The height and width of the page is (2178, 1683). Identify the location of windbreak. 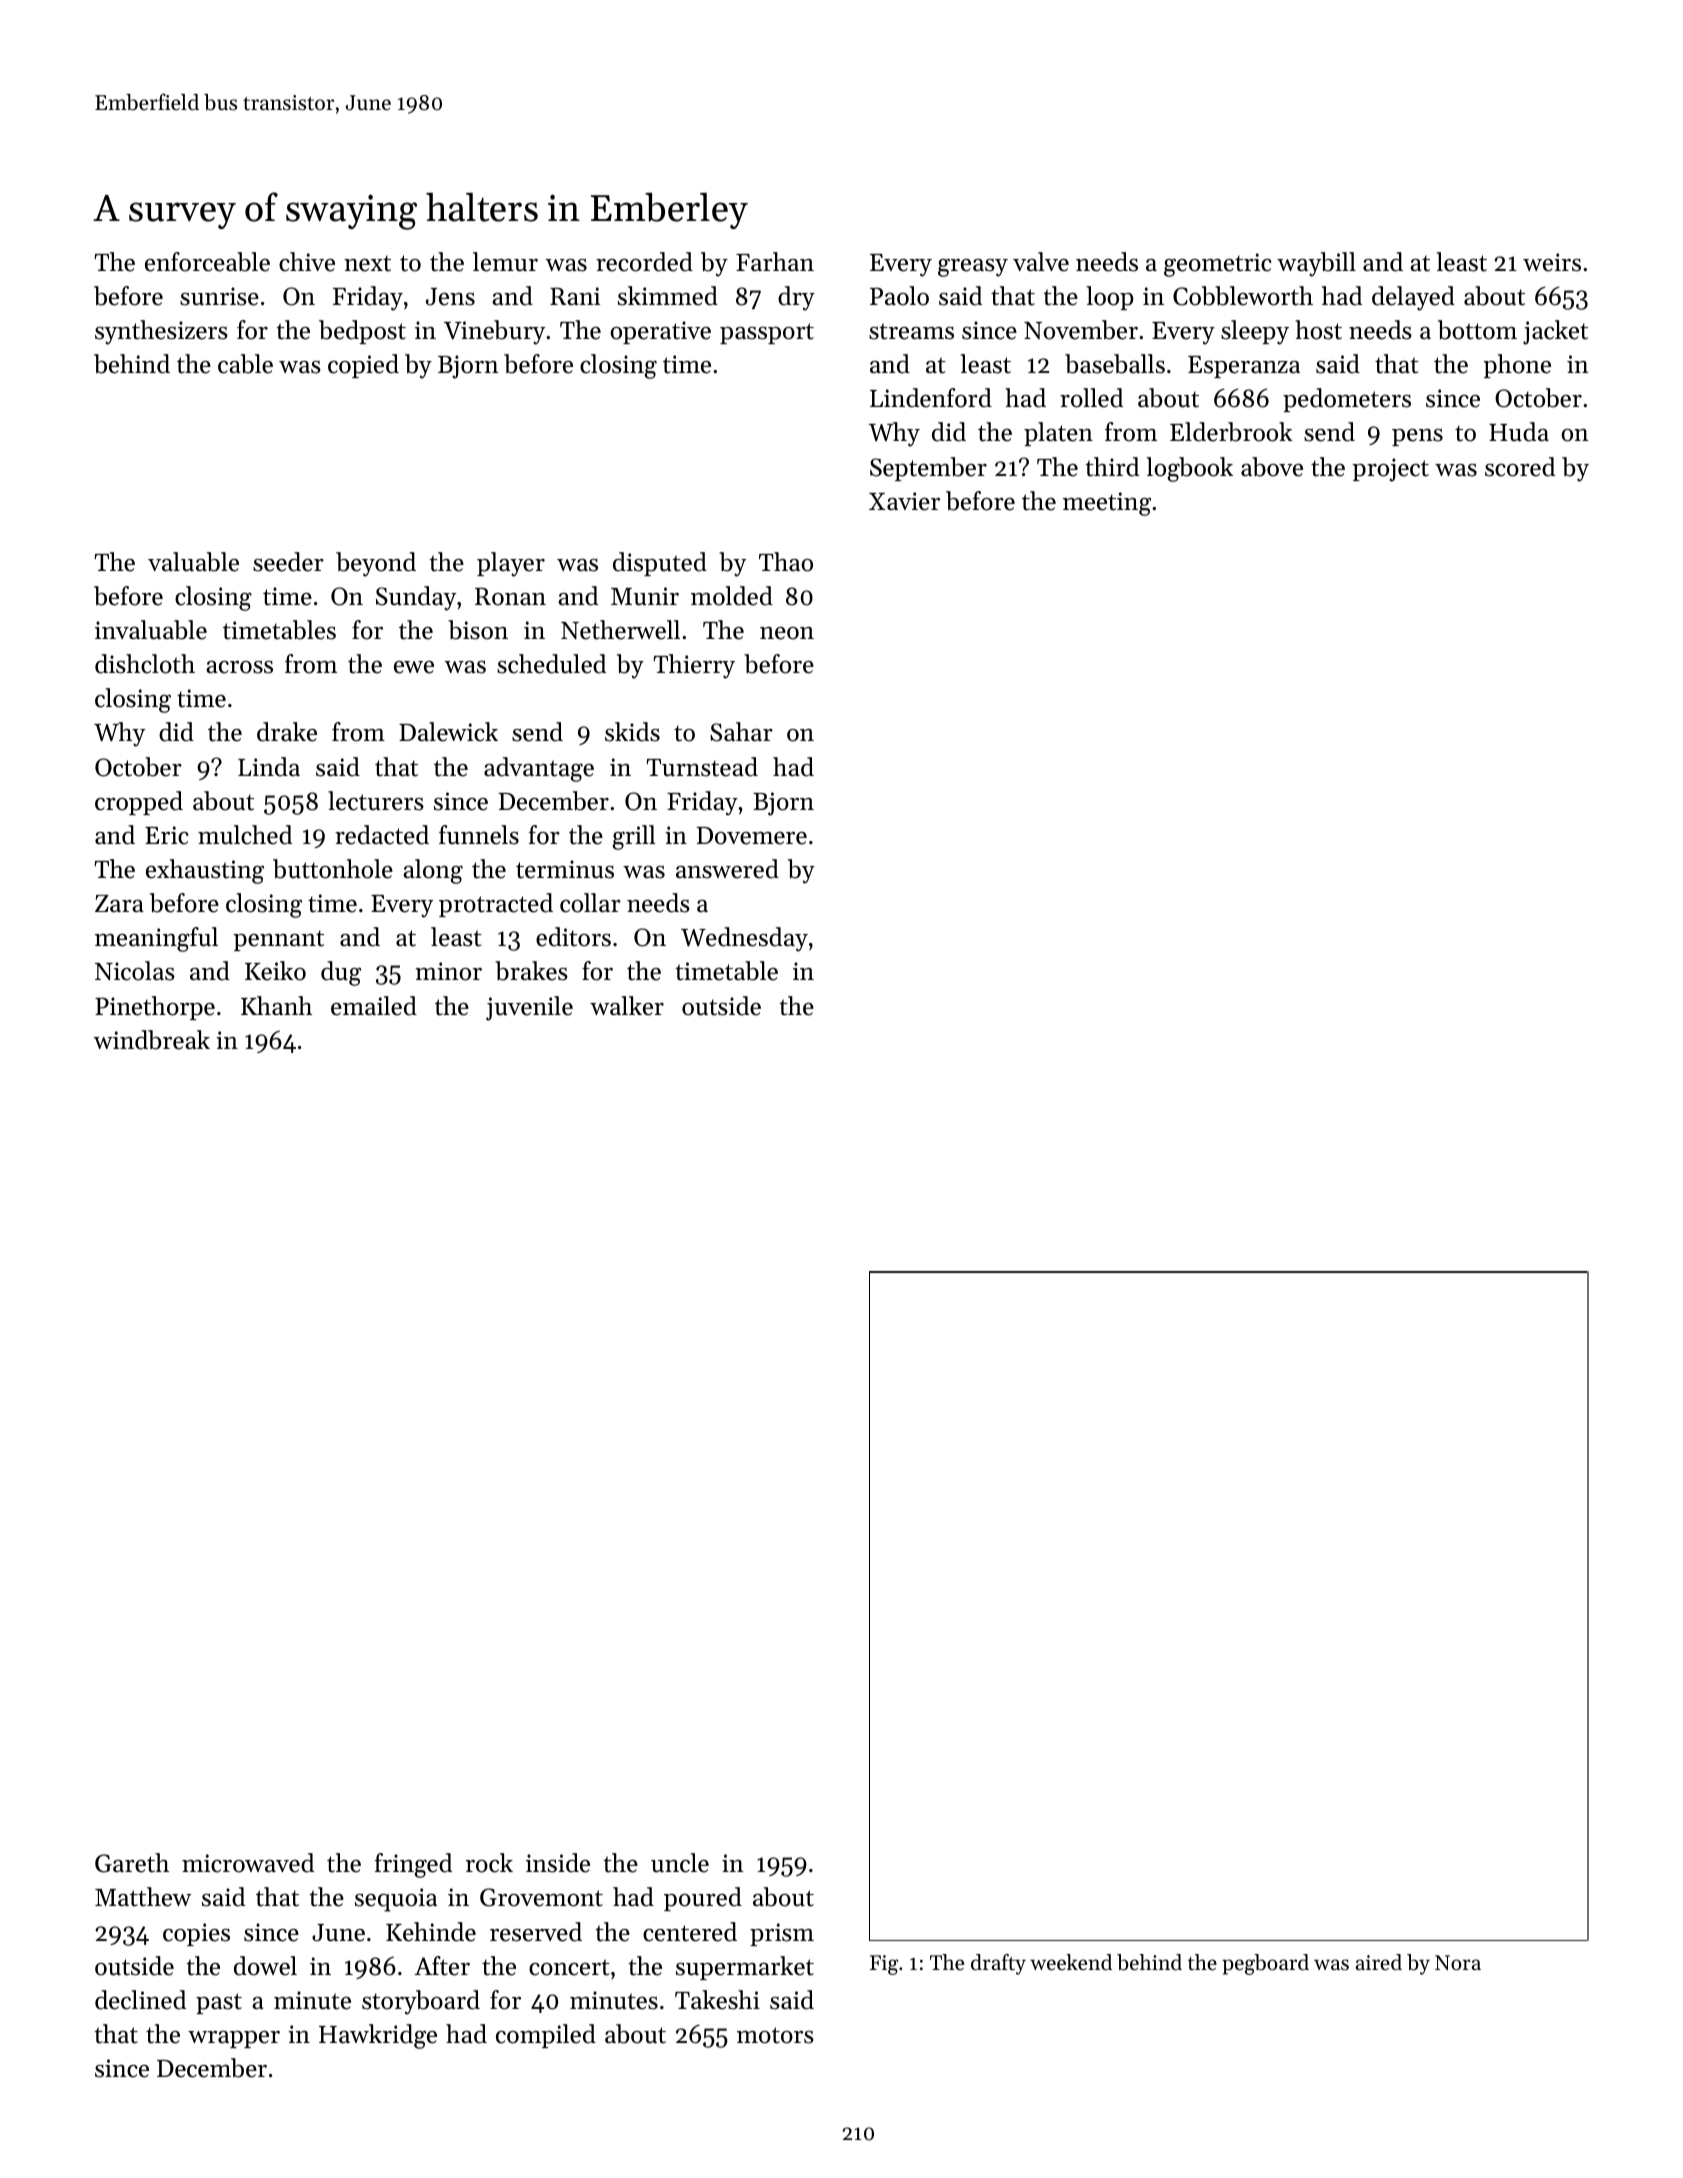
(152, 1040).
